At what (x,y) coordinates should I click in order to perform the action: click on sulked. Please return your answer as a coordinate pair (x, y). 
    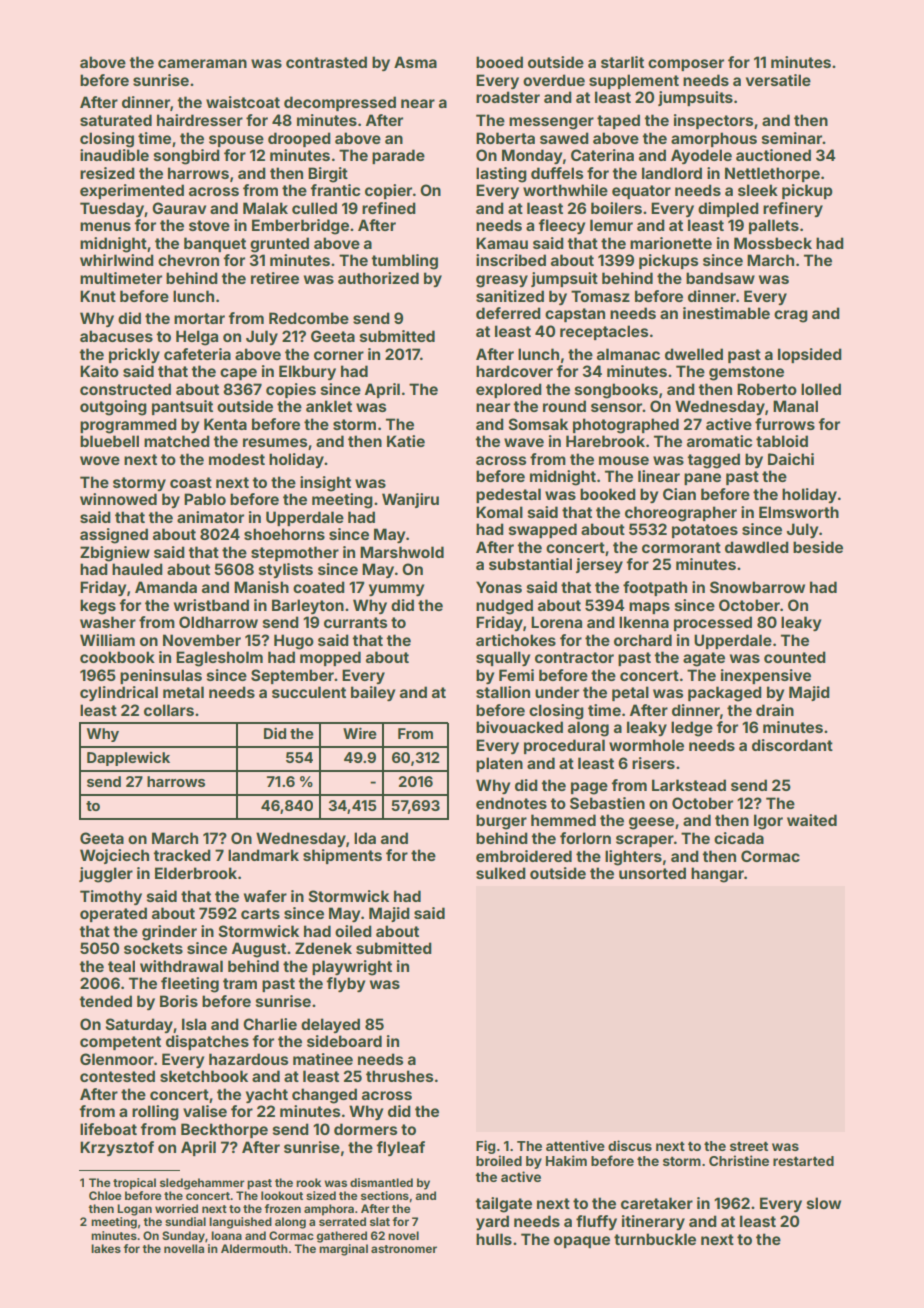
    Looking at the image, I should click on (501, 873).
